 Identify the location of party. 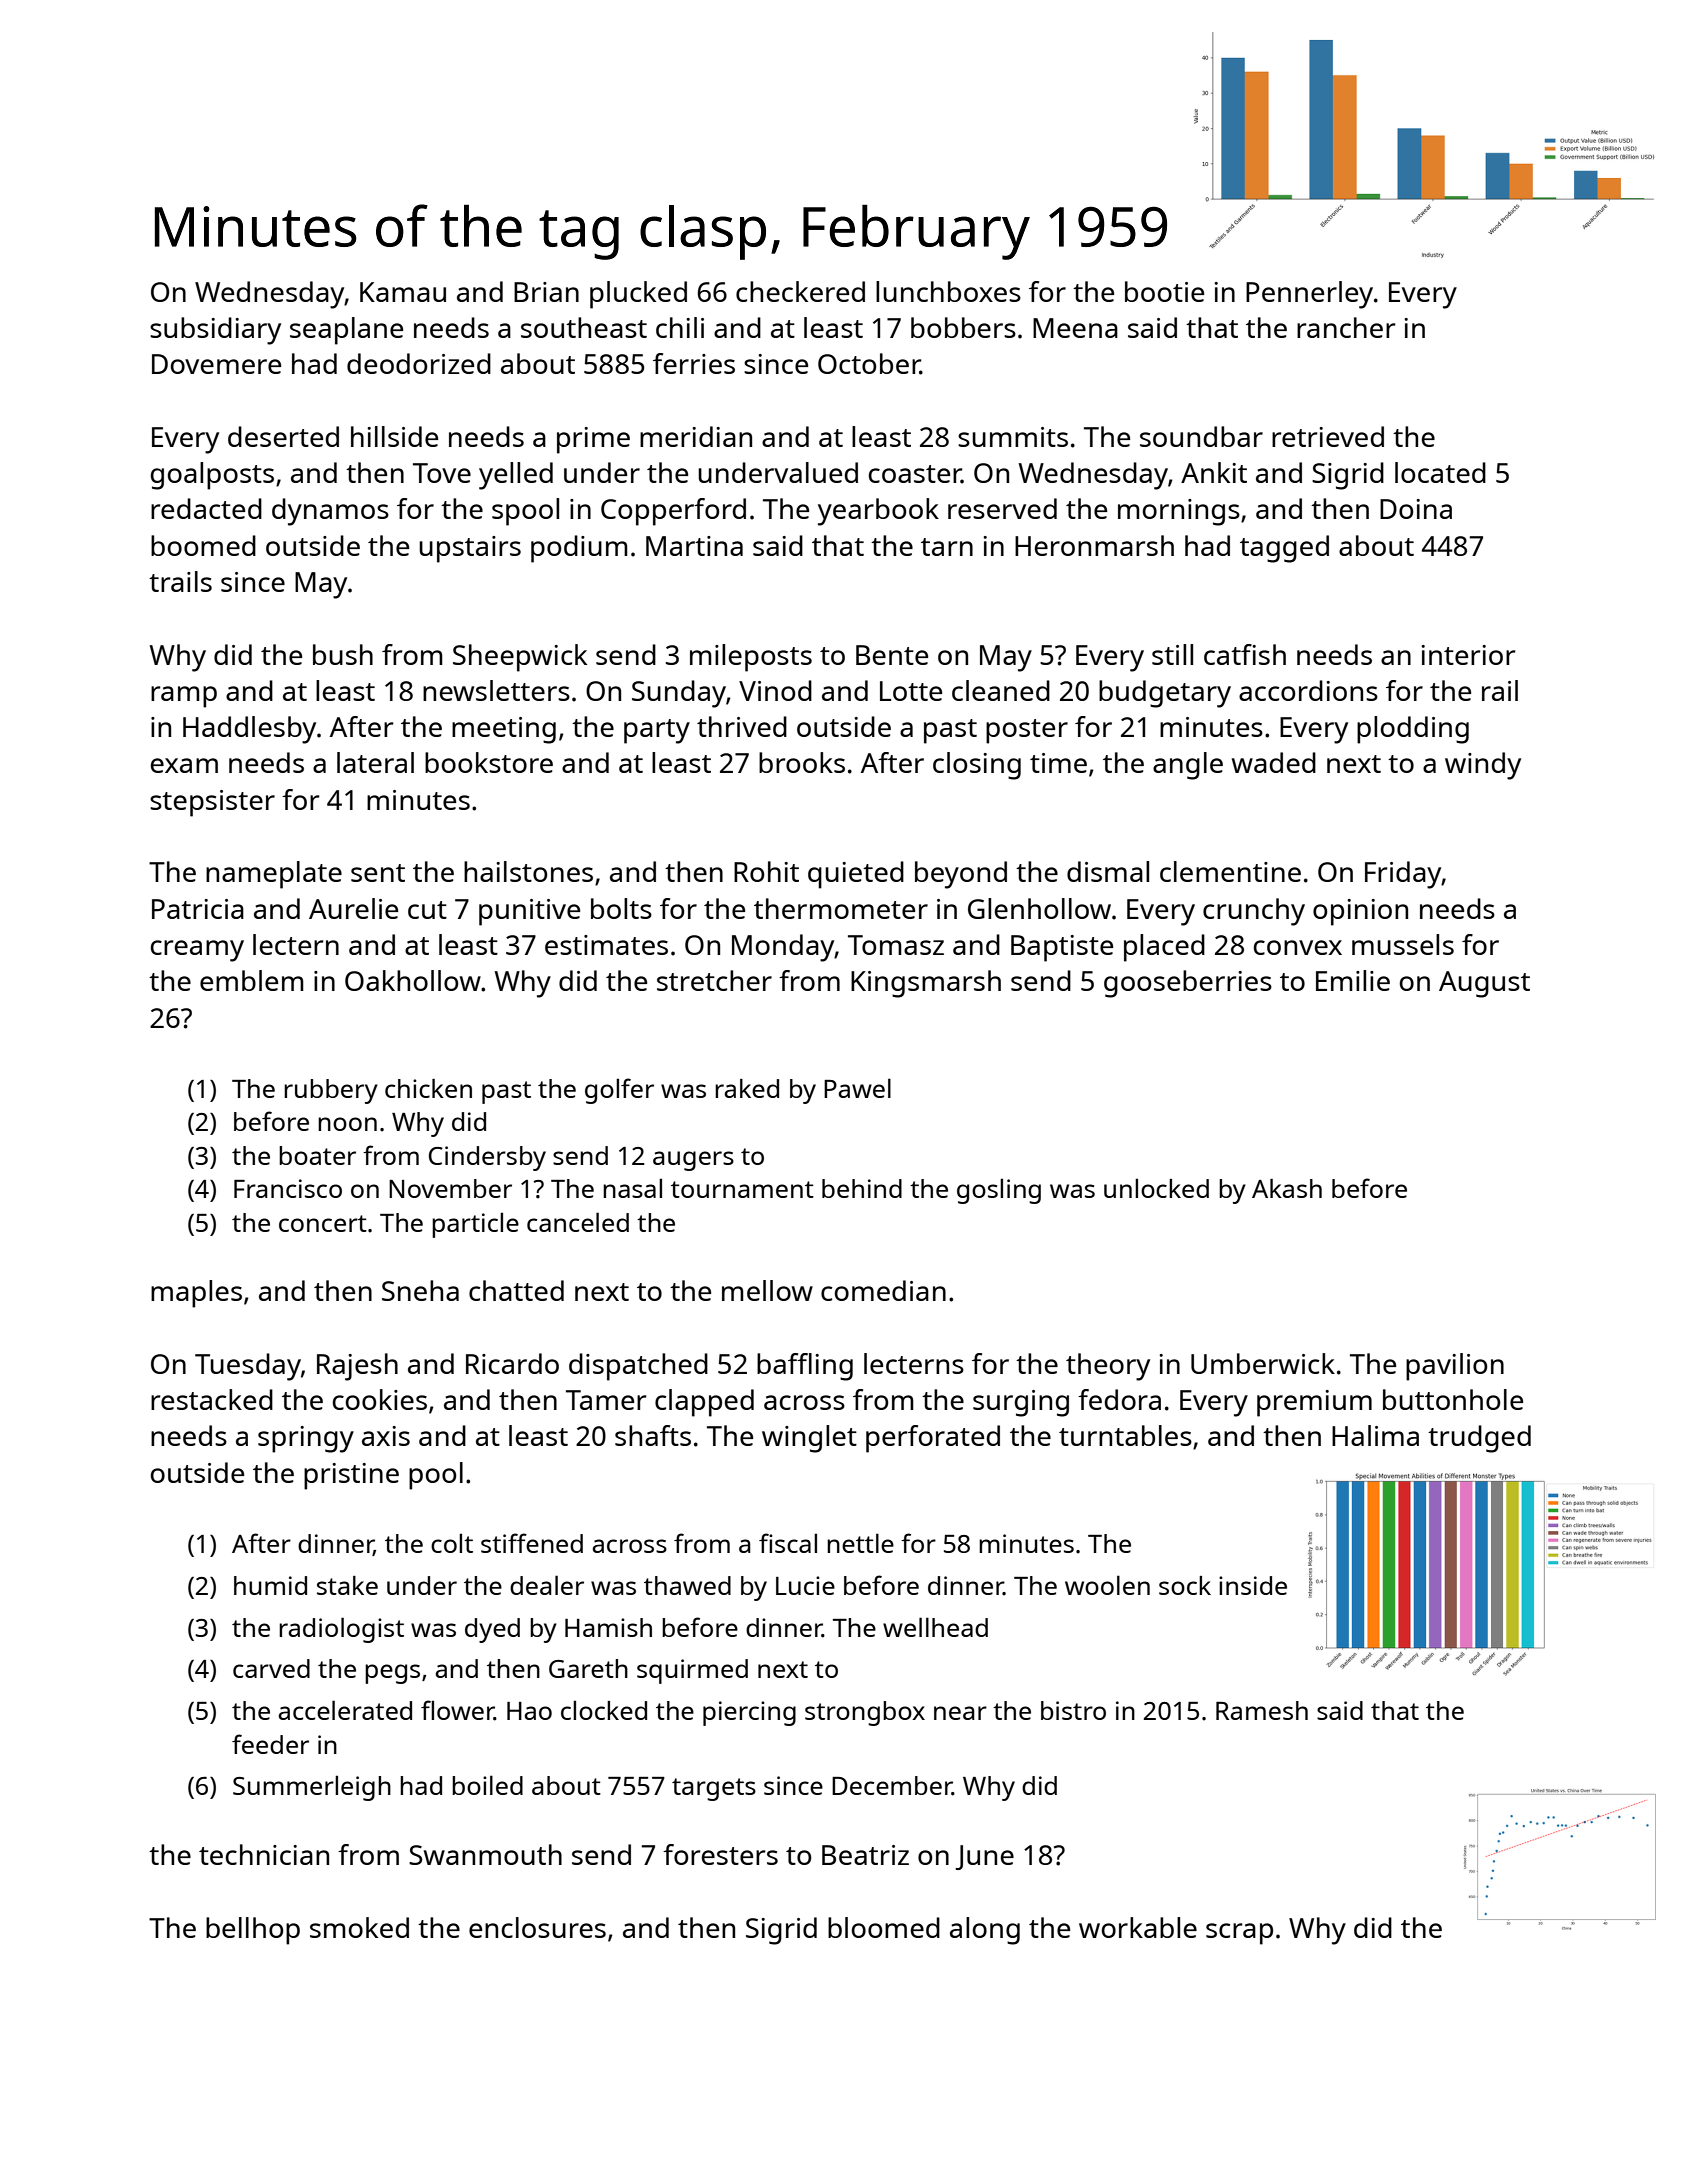
(657, 731).
